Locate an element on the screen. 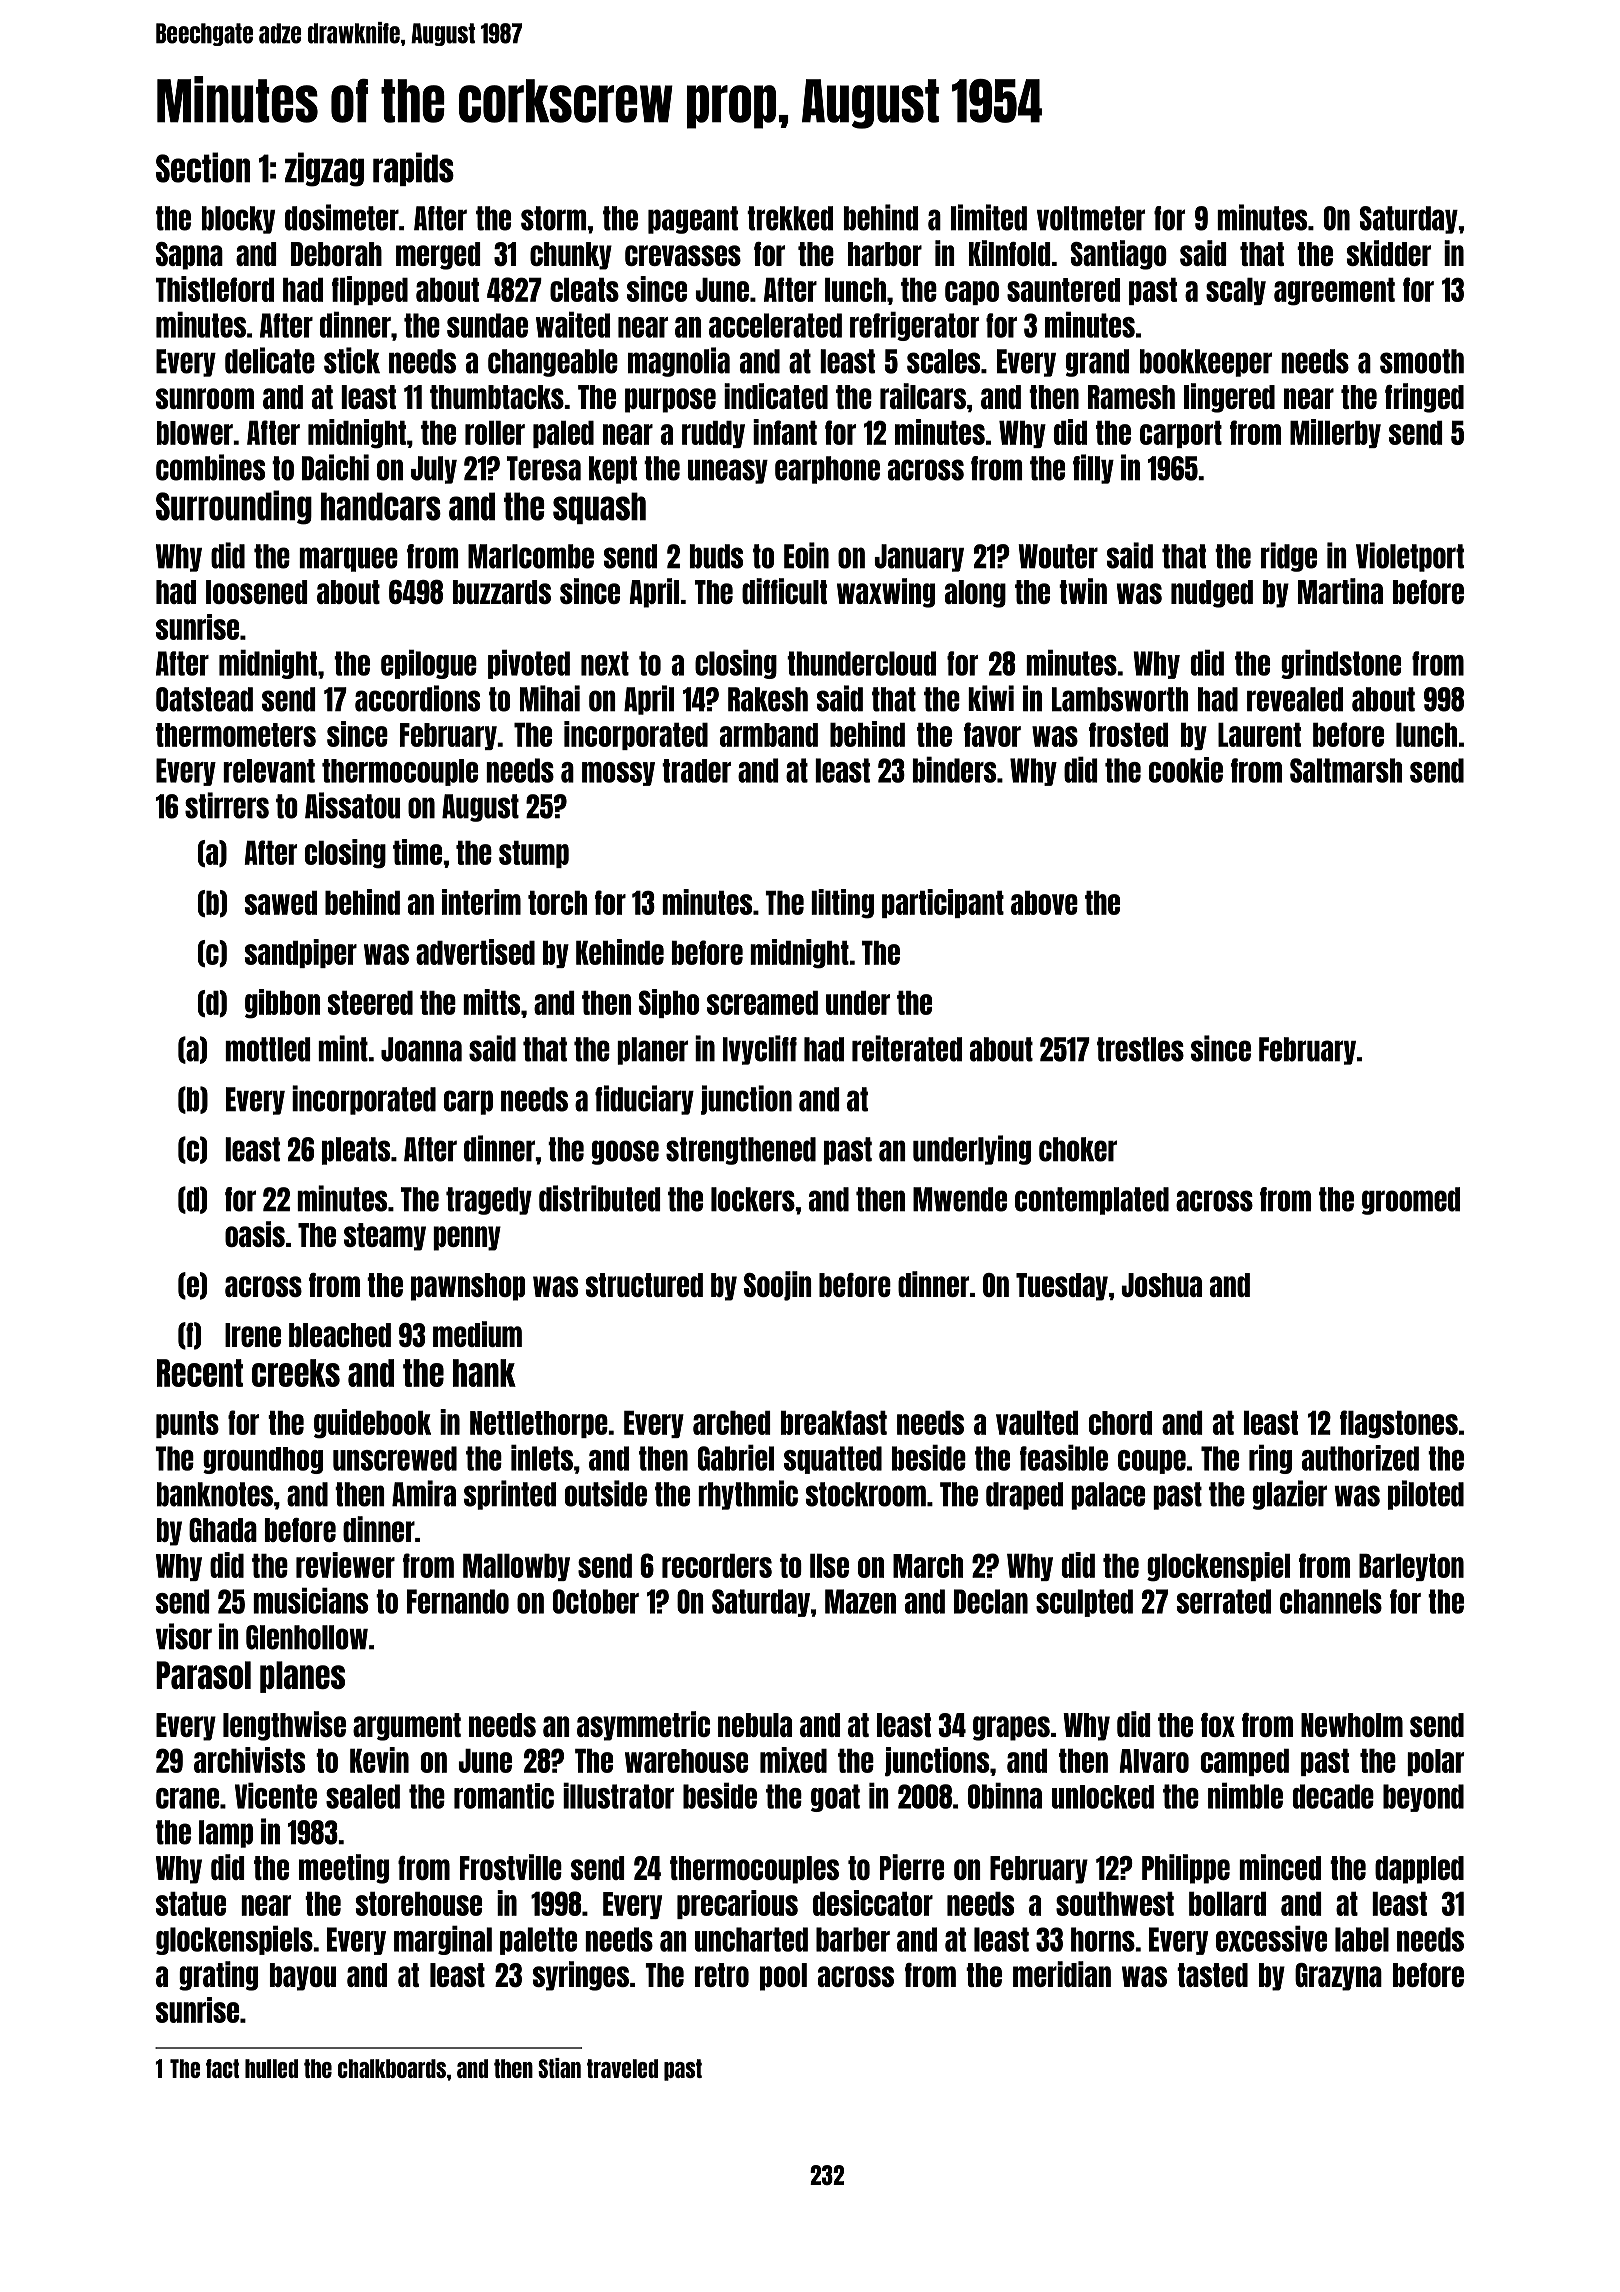 This screenshot has width=1620, height=2292. Nettlethorpe is located at coordinates (539, 1424).
